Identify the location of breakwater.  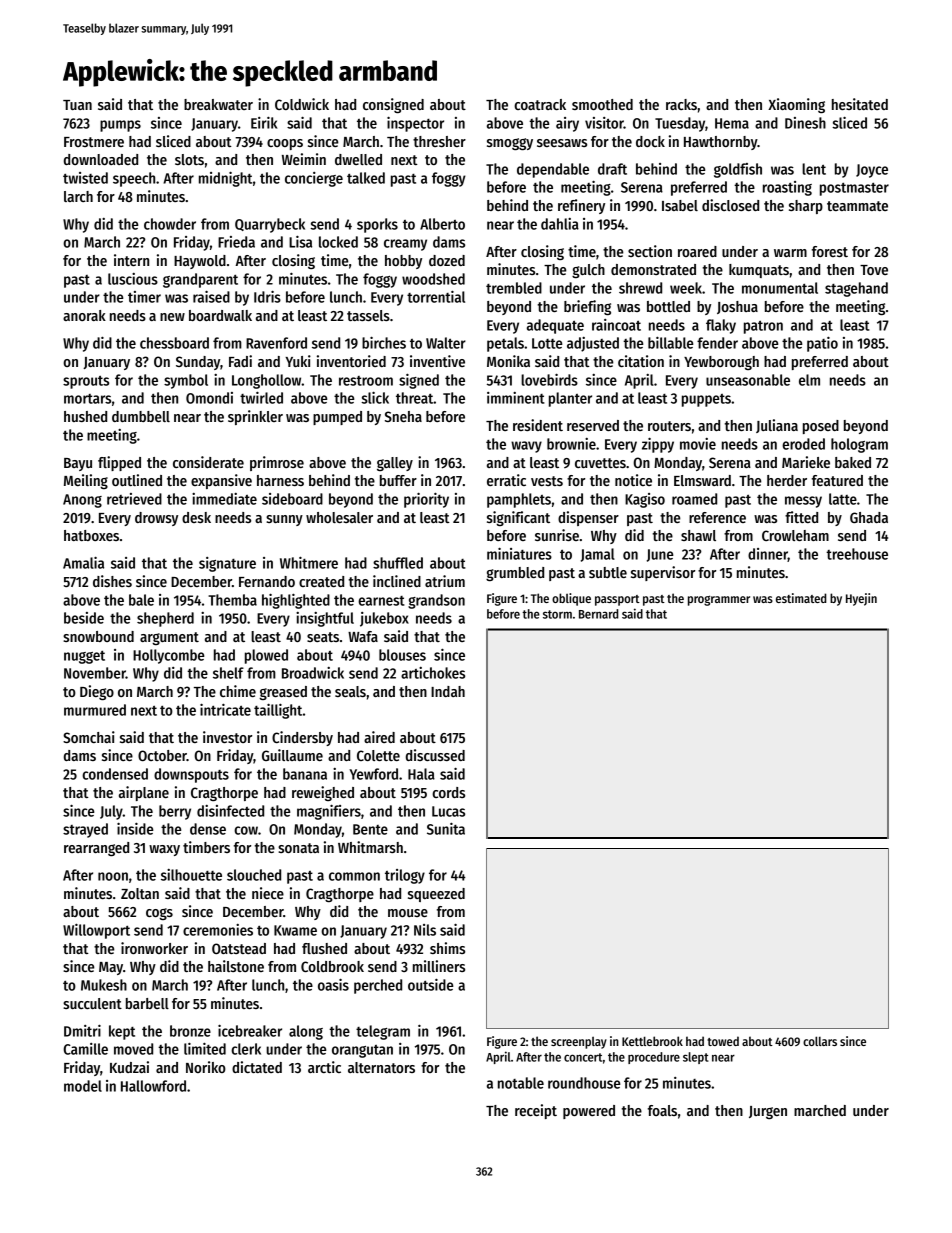
(218, 104).
